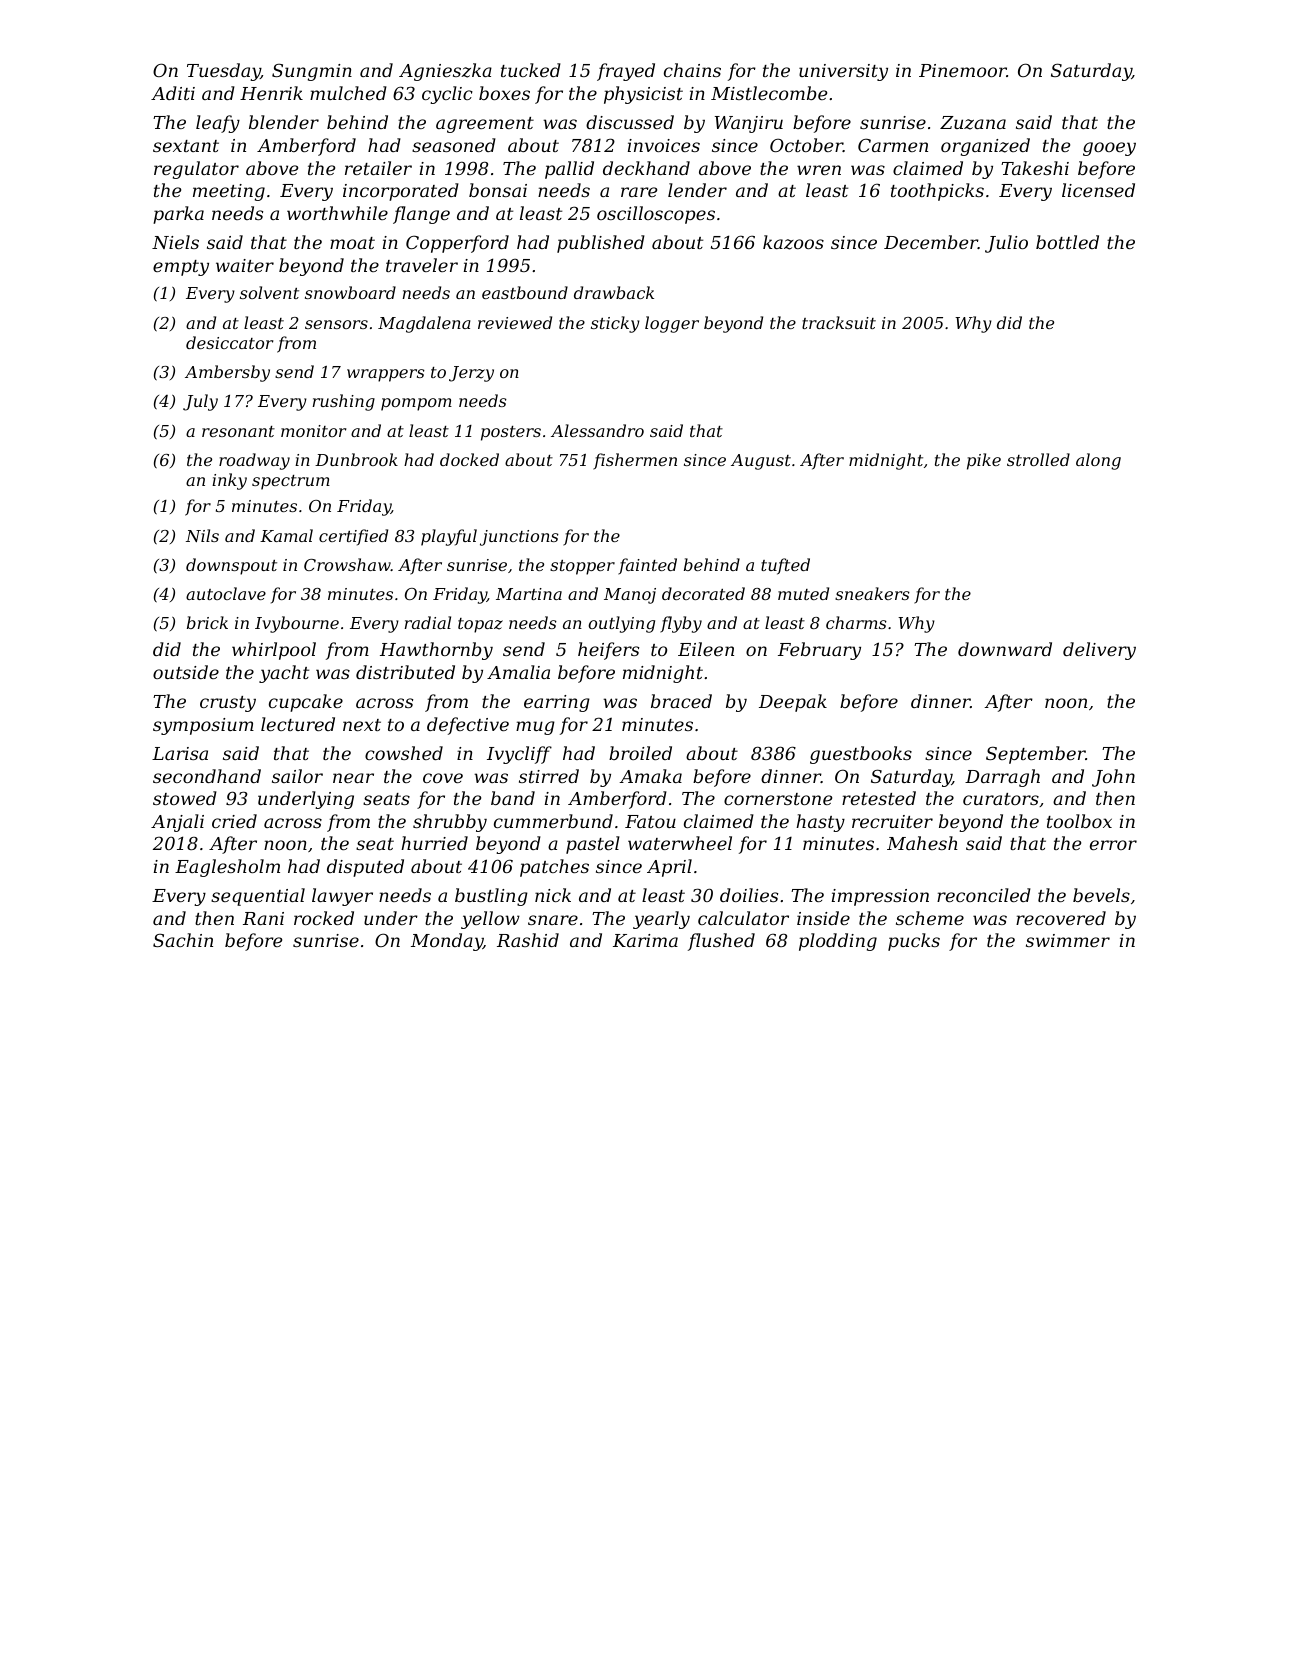 The height and width of the image is (1669, 1289). I want to click on August, so click(761, 462).
